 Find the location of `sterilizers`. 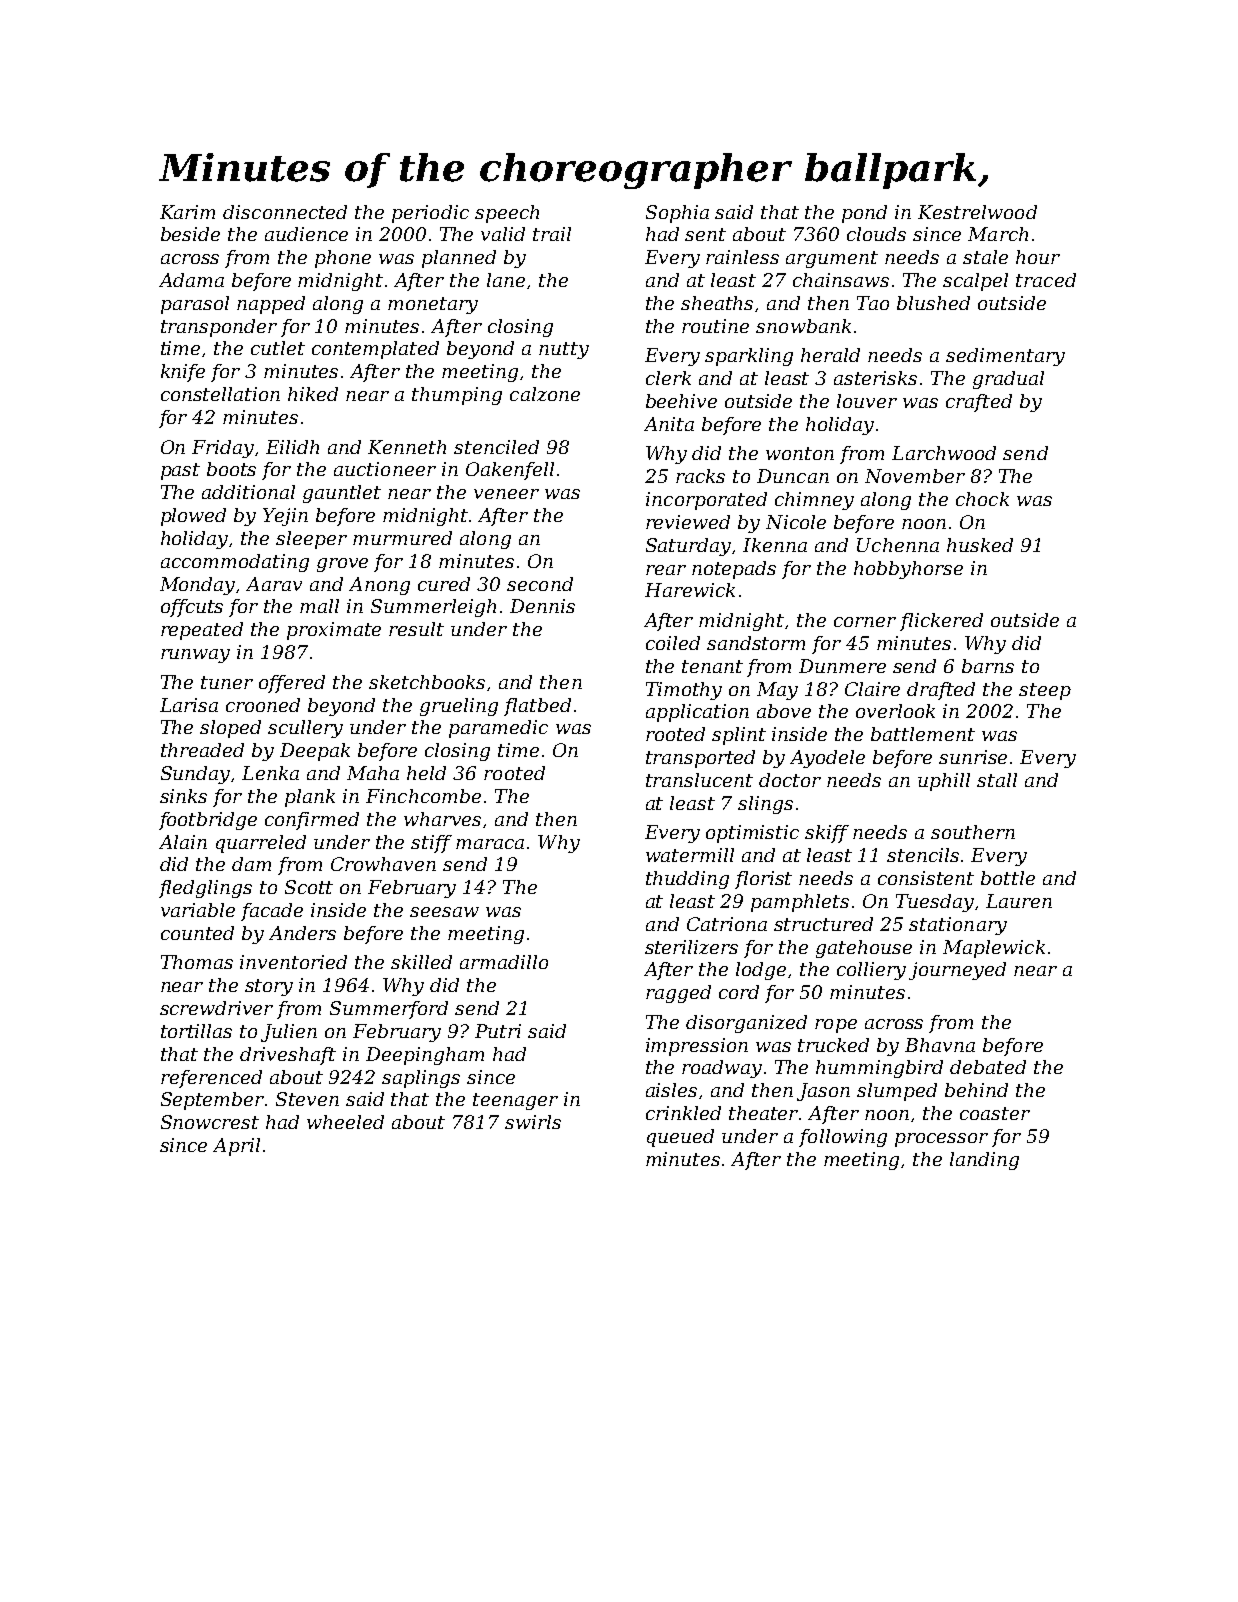

sterilizers is located at coordinates (691, 947).
